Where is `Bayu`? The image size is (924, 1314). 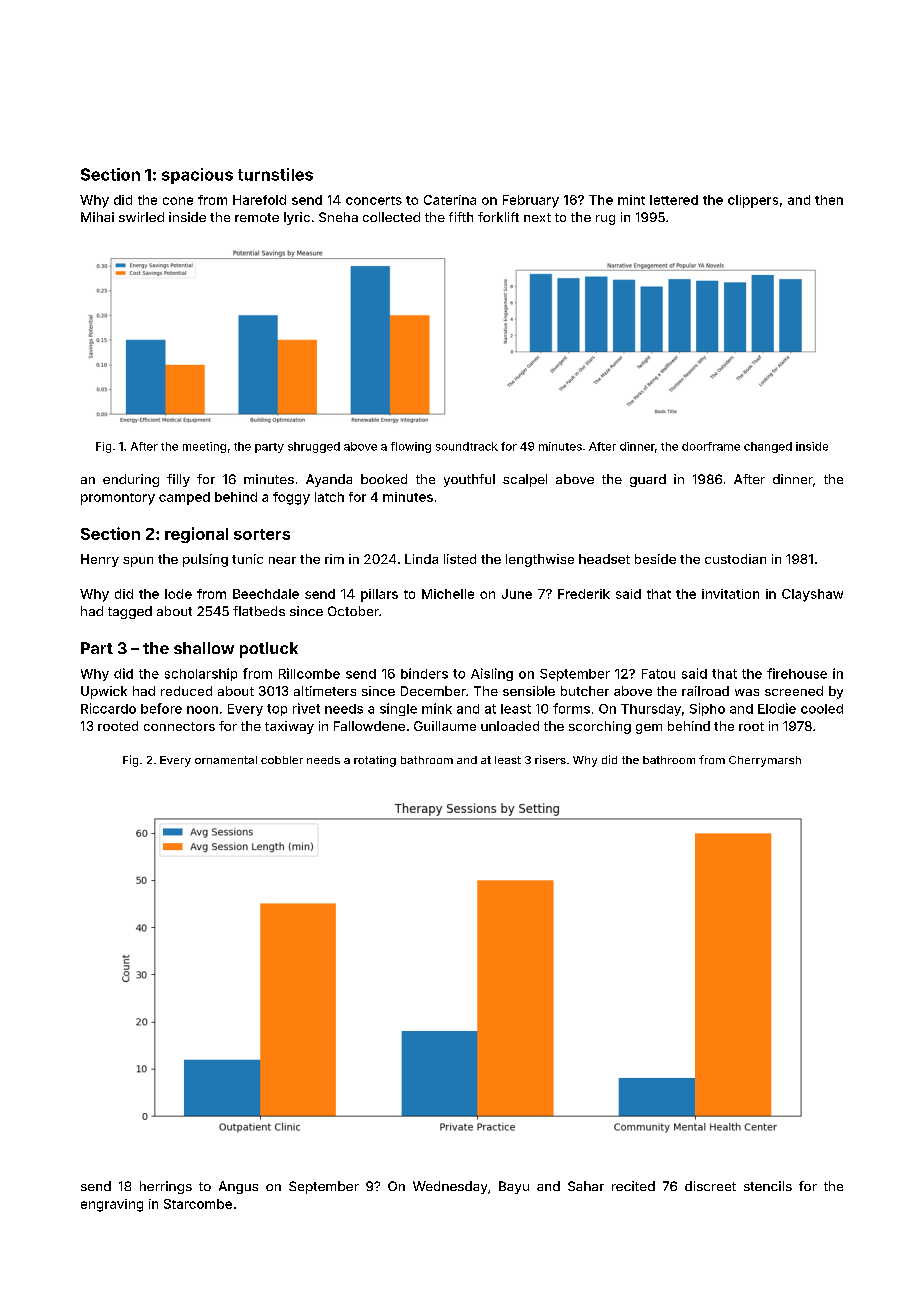
Bayu is located at coordinates (514, 1187).
